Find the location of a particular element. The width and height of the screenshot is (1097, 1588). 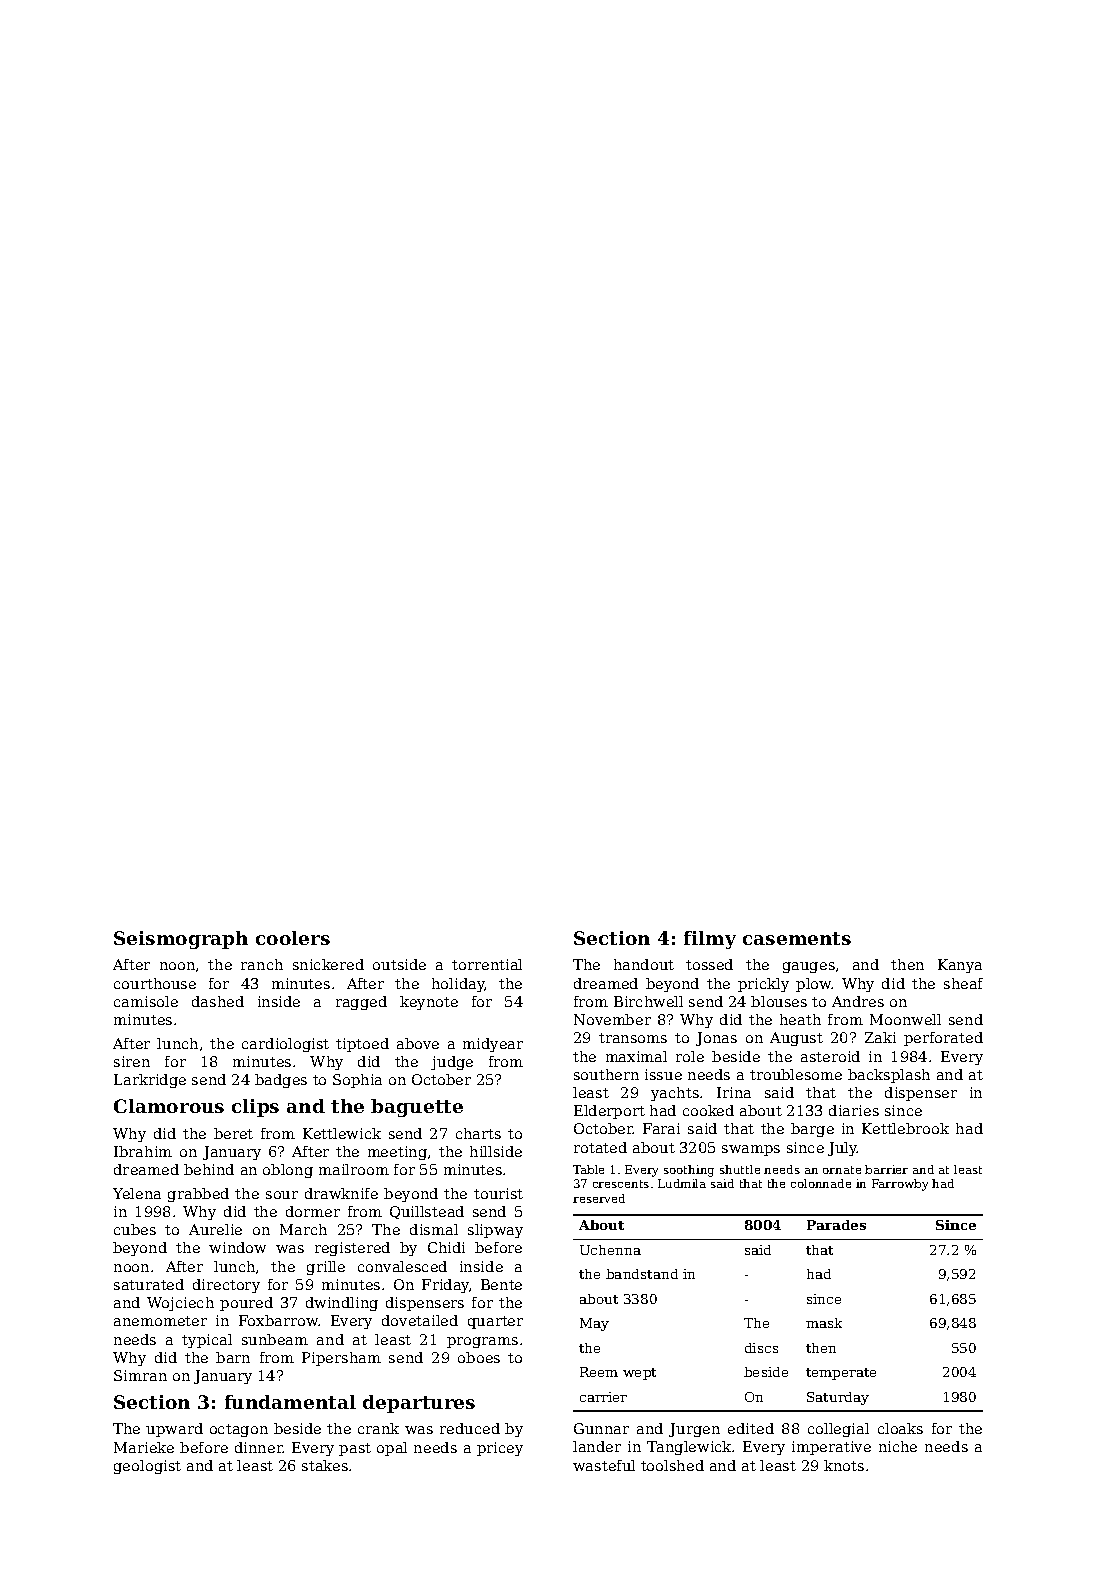

Seismograph is located at coordinates (181, 940).
